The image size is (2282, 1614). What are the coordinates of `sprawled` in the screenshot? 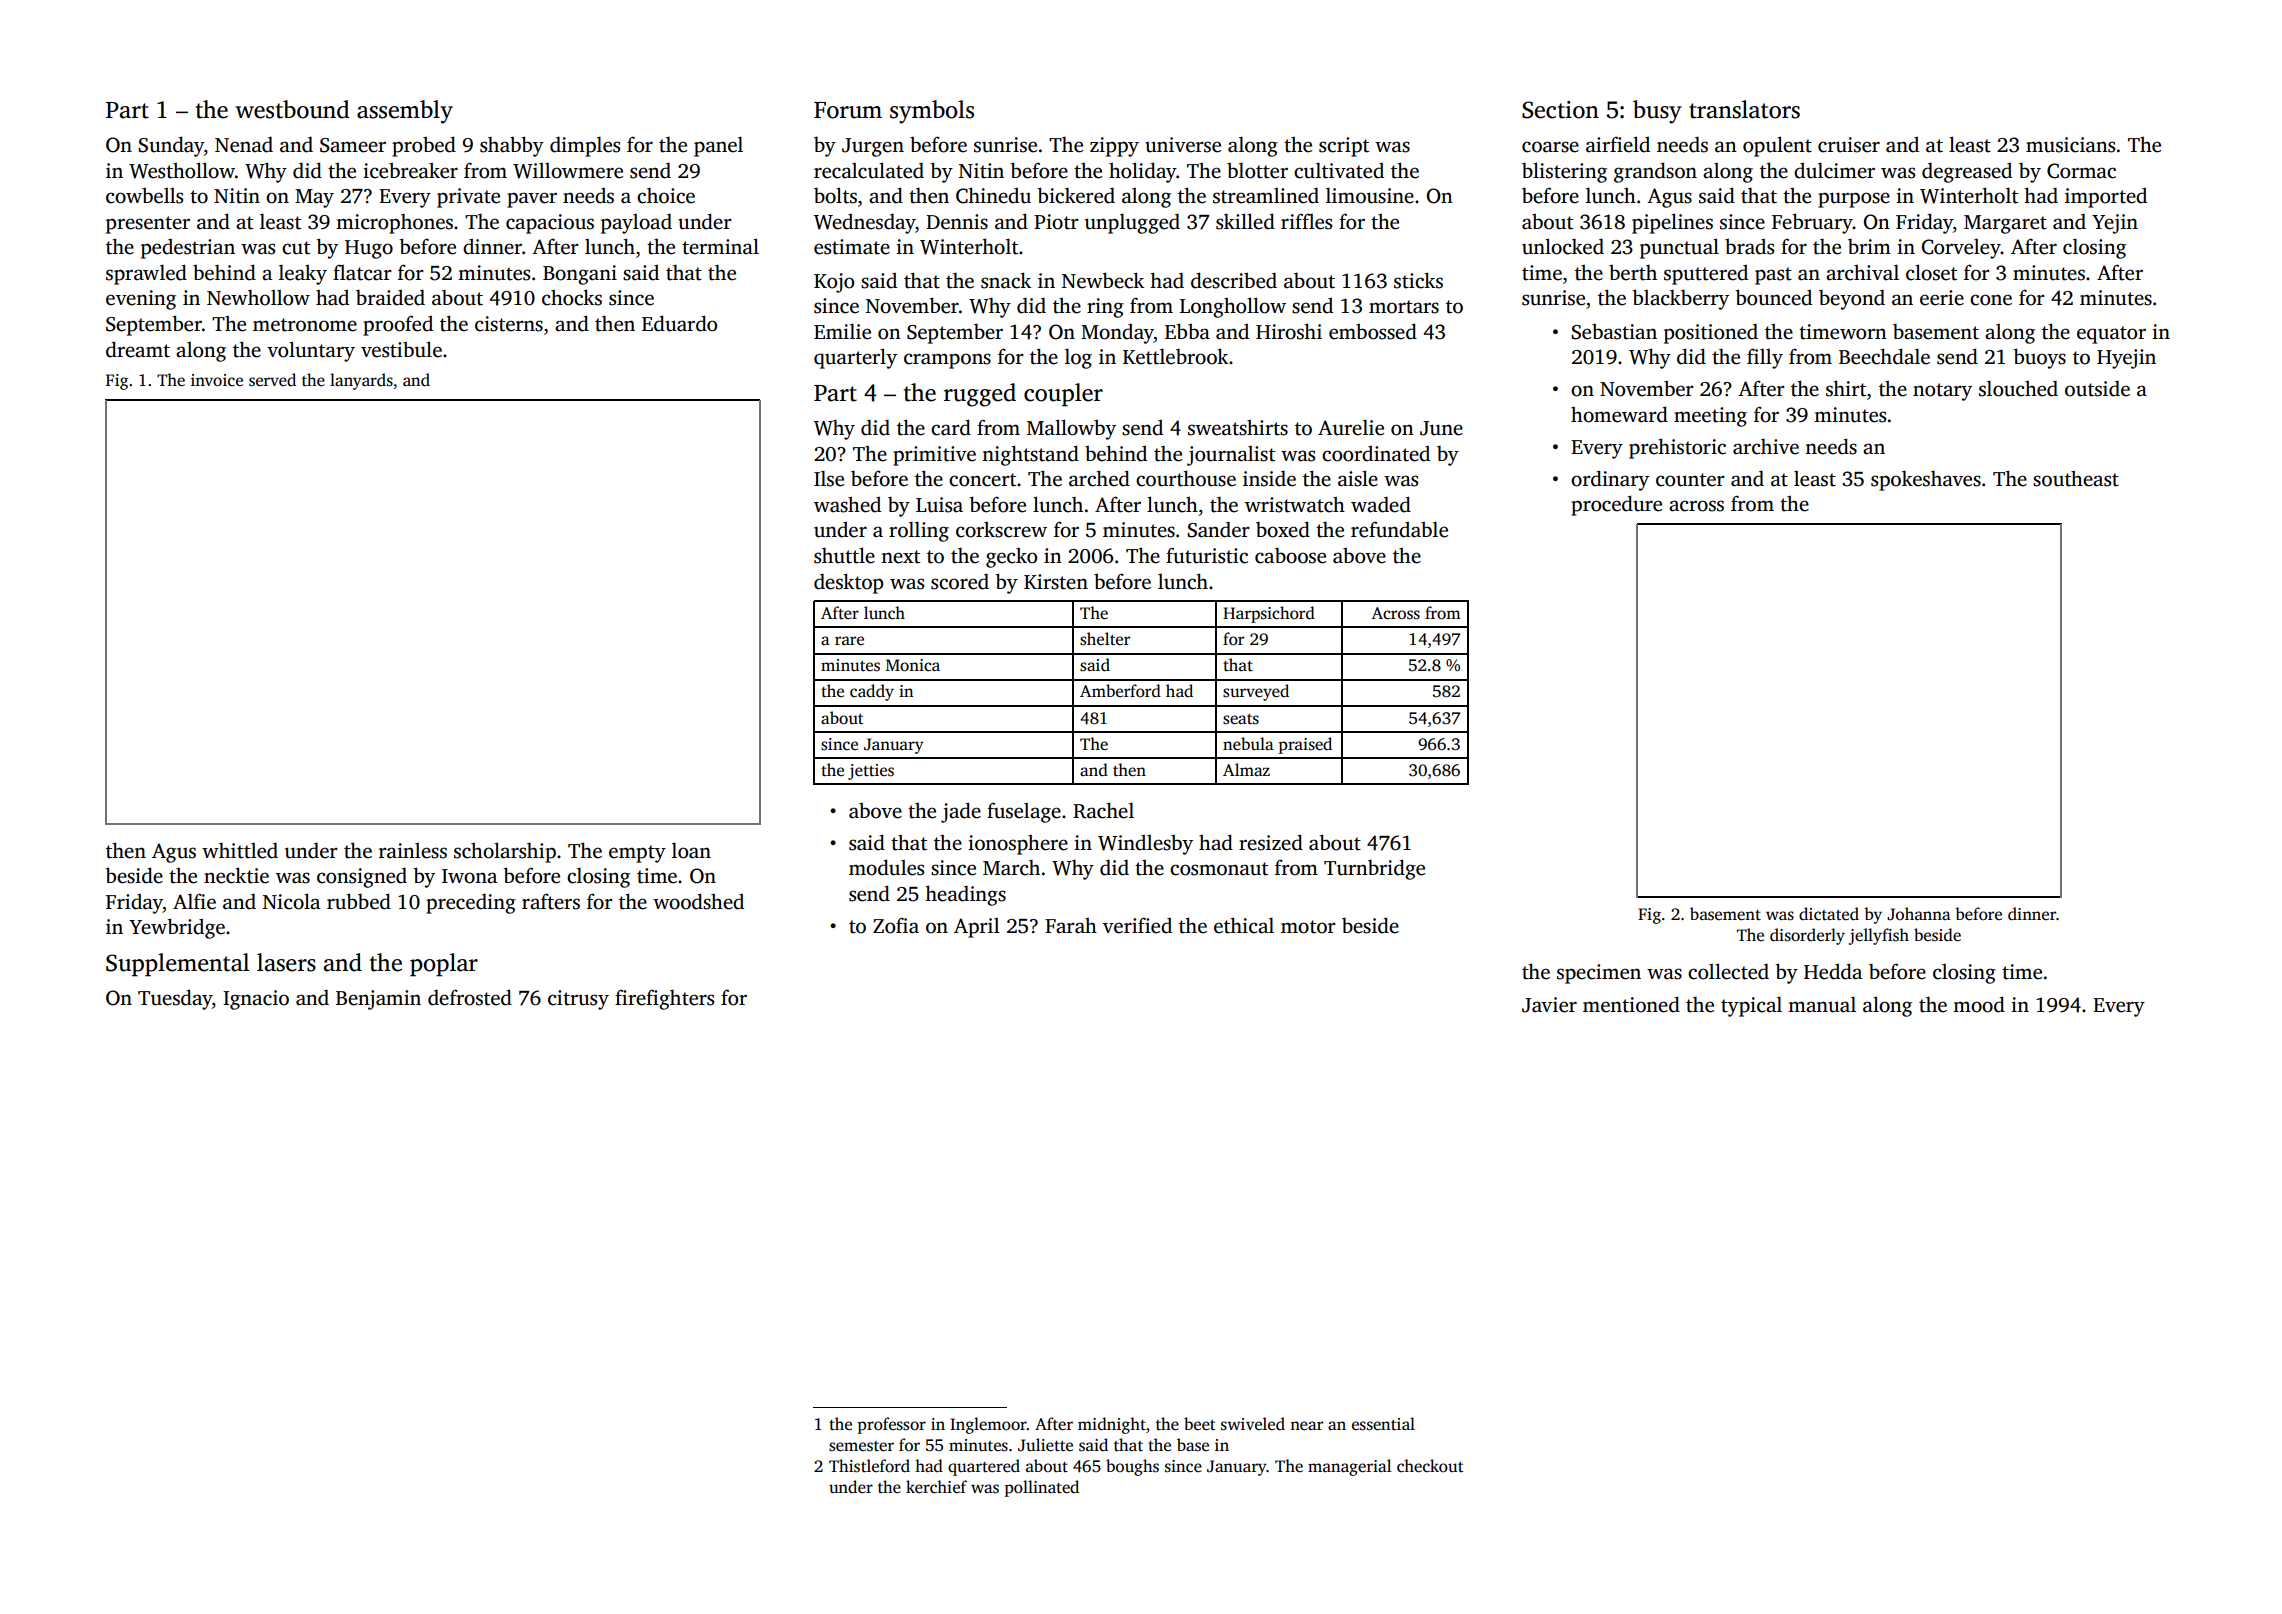 It's located at (146, 274).
